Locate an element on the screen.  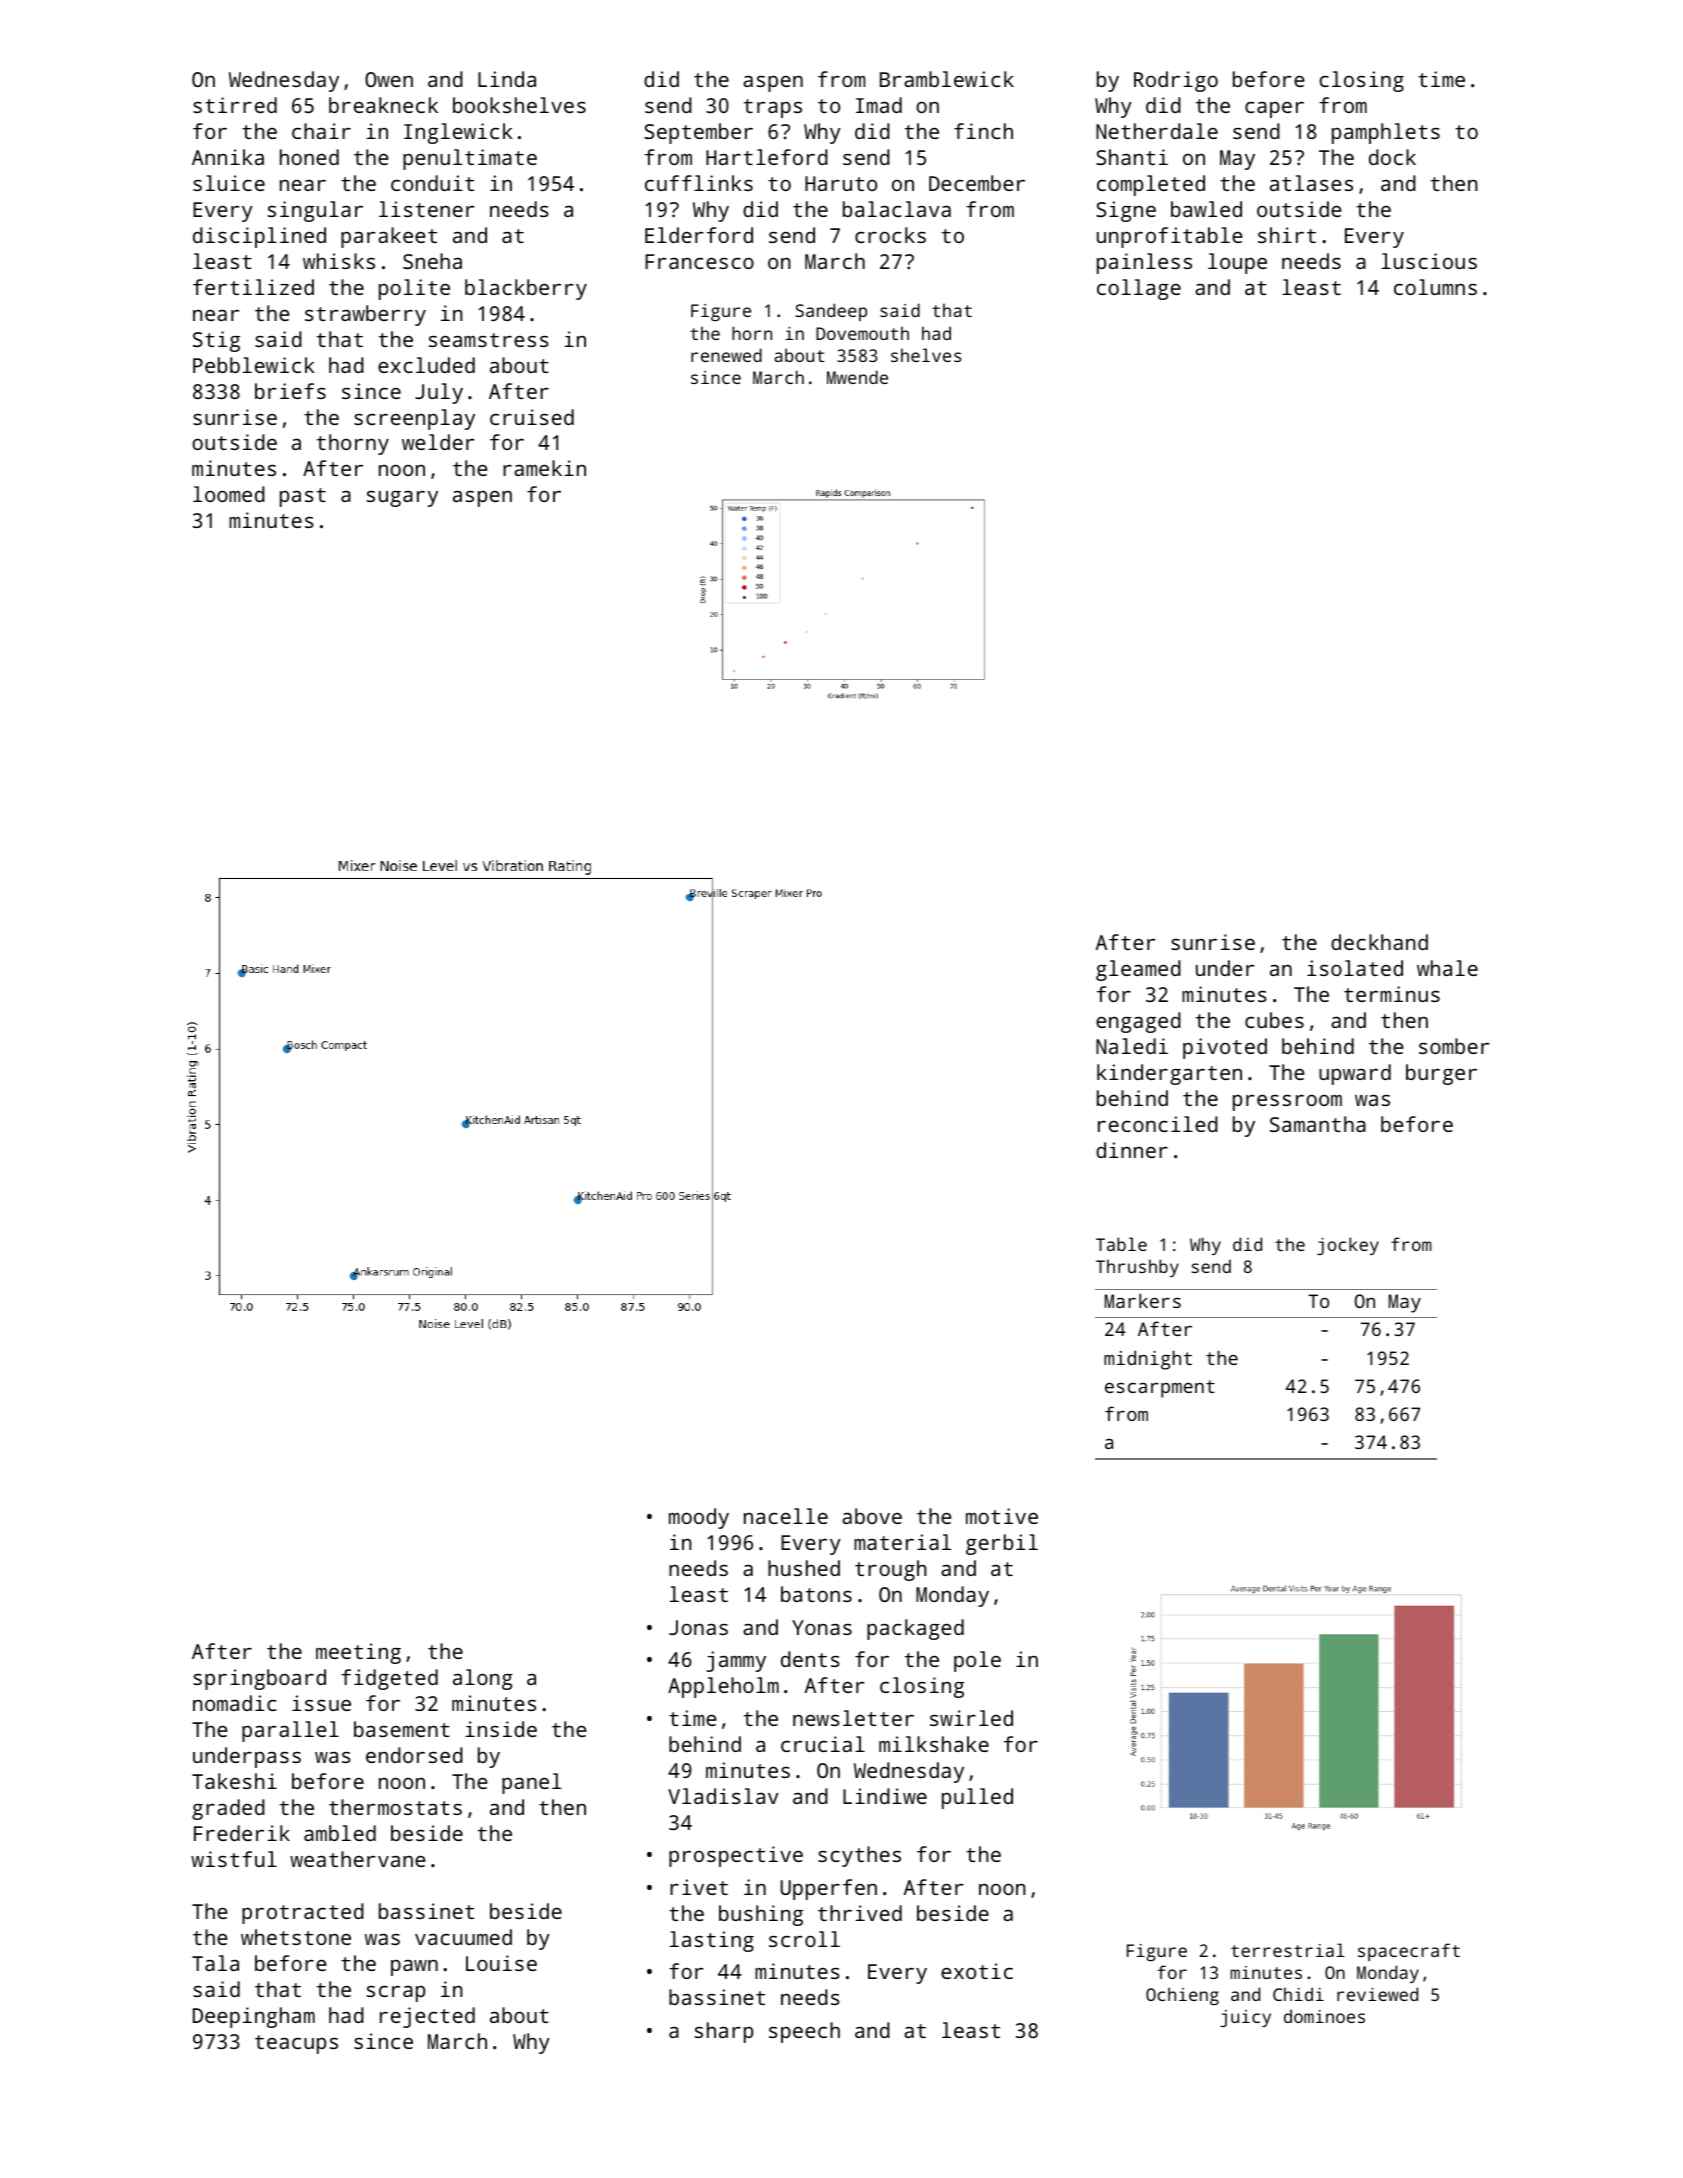
columns is located at coordinates (1435, 287).
